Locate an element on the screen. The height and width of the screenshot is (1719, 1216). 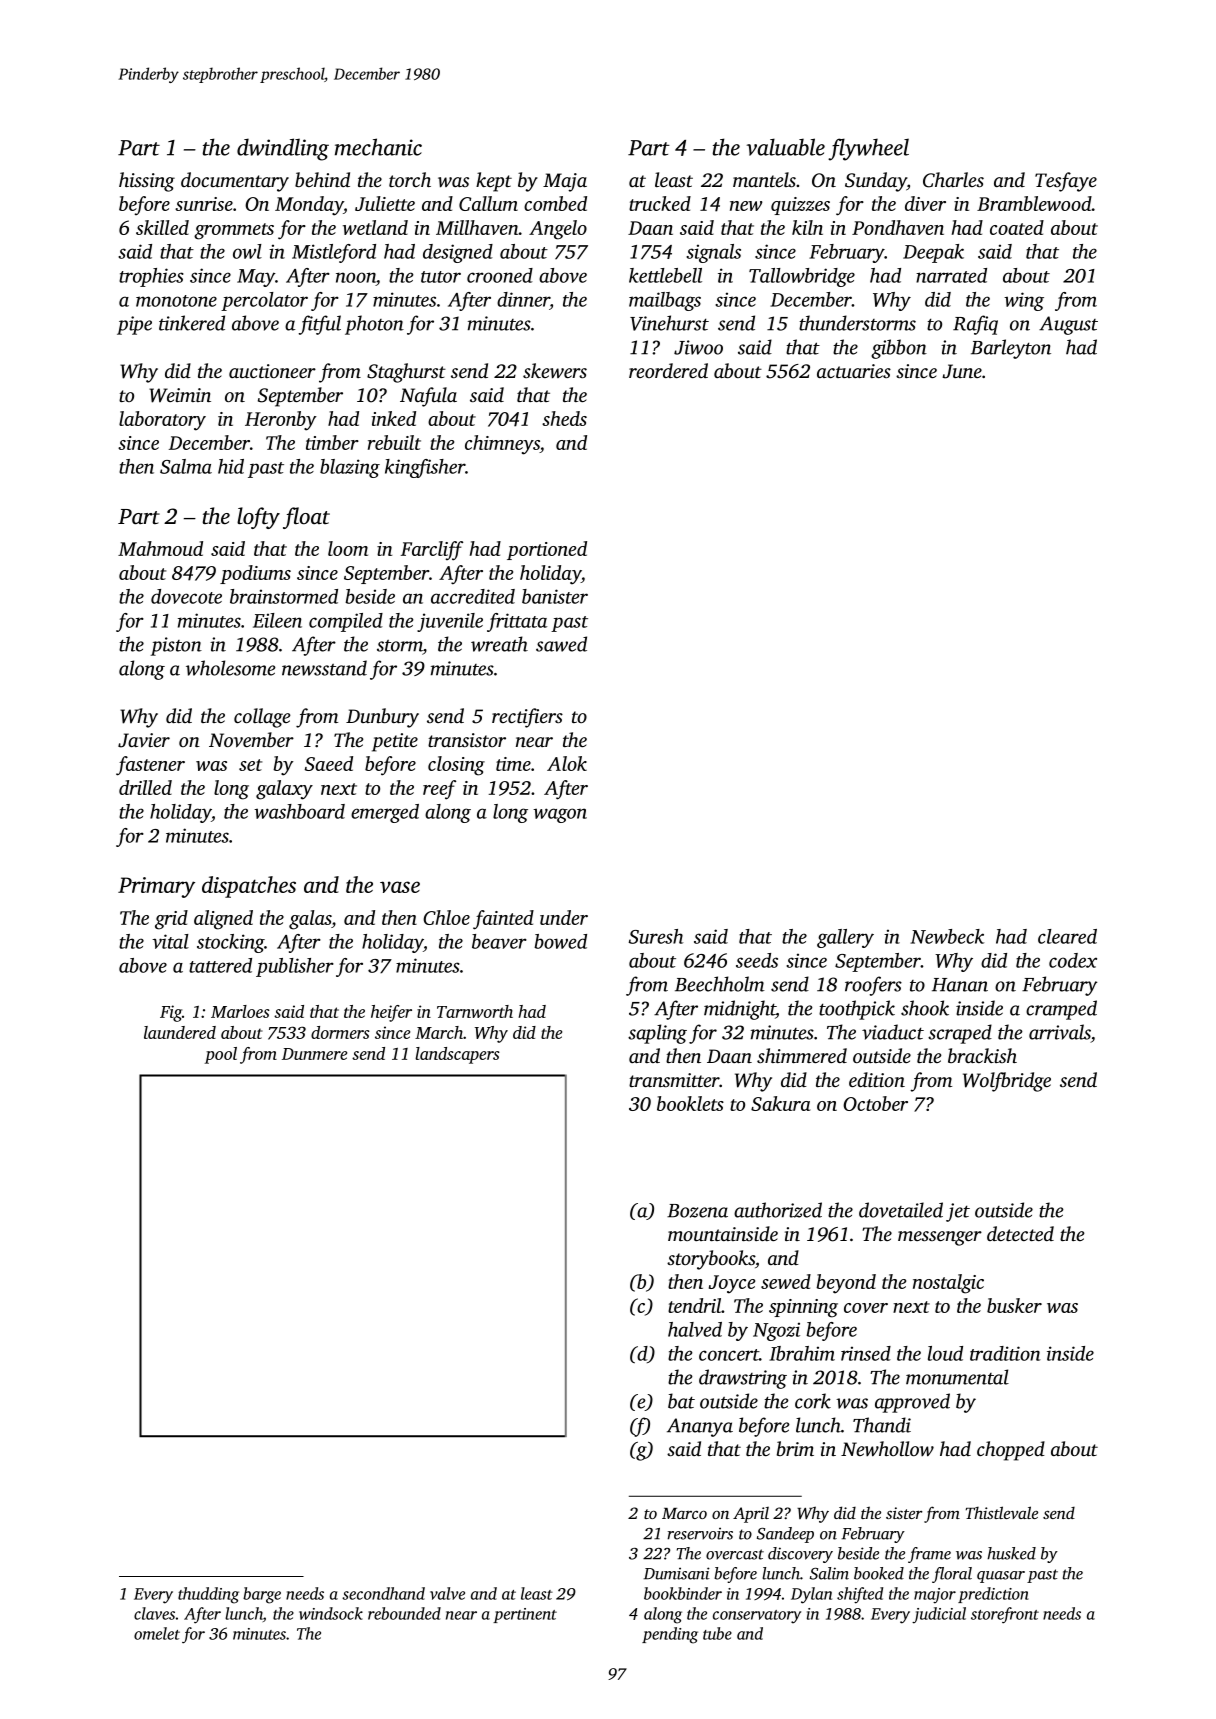
Maja is located at coordinates (565, 182).
